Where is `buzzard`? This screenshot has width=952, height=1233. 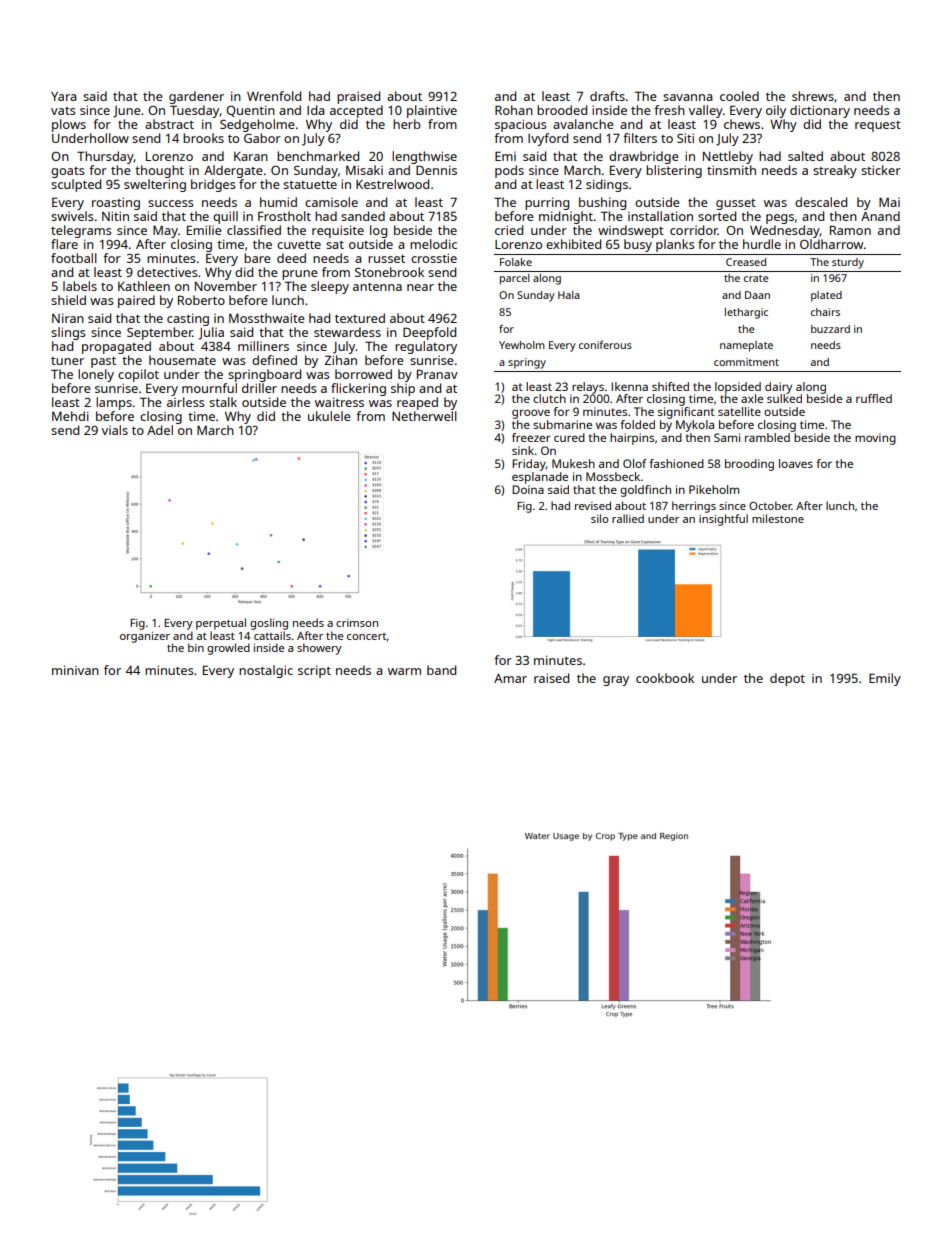 buzzard is located at coordinates (830, 329).
